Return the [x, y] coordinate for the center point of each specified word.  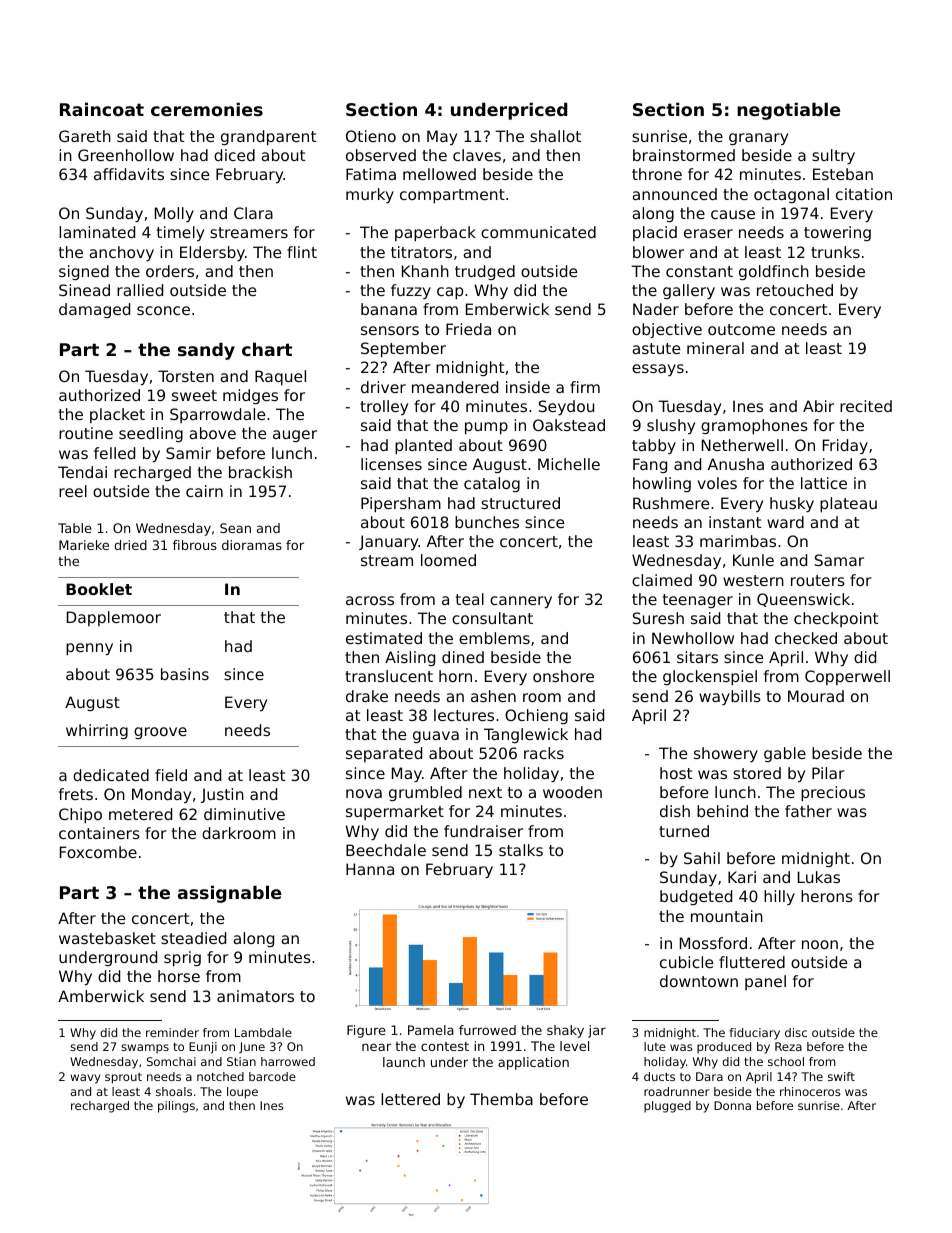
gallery [689, 291]
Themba [501, 1099]
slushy [671, 426]
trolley [384, 407]
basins [185, 674]
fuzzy [411, 291]
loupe [242, 1093]
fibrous [195, 545]
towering [837, 233]
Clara [253, 213]
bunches [487, 522]
